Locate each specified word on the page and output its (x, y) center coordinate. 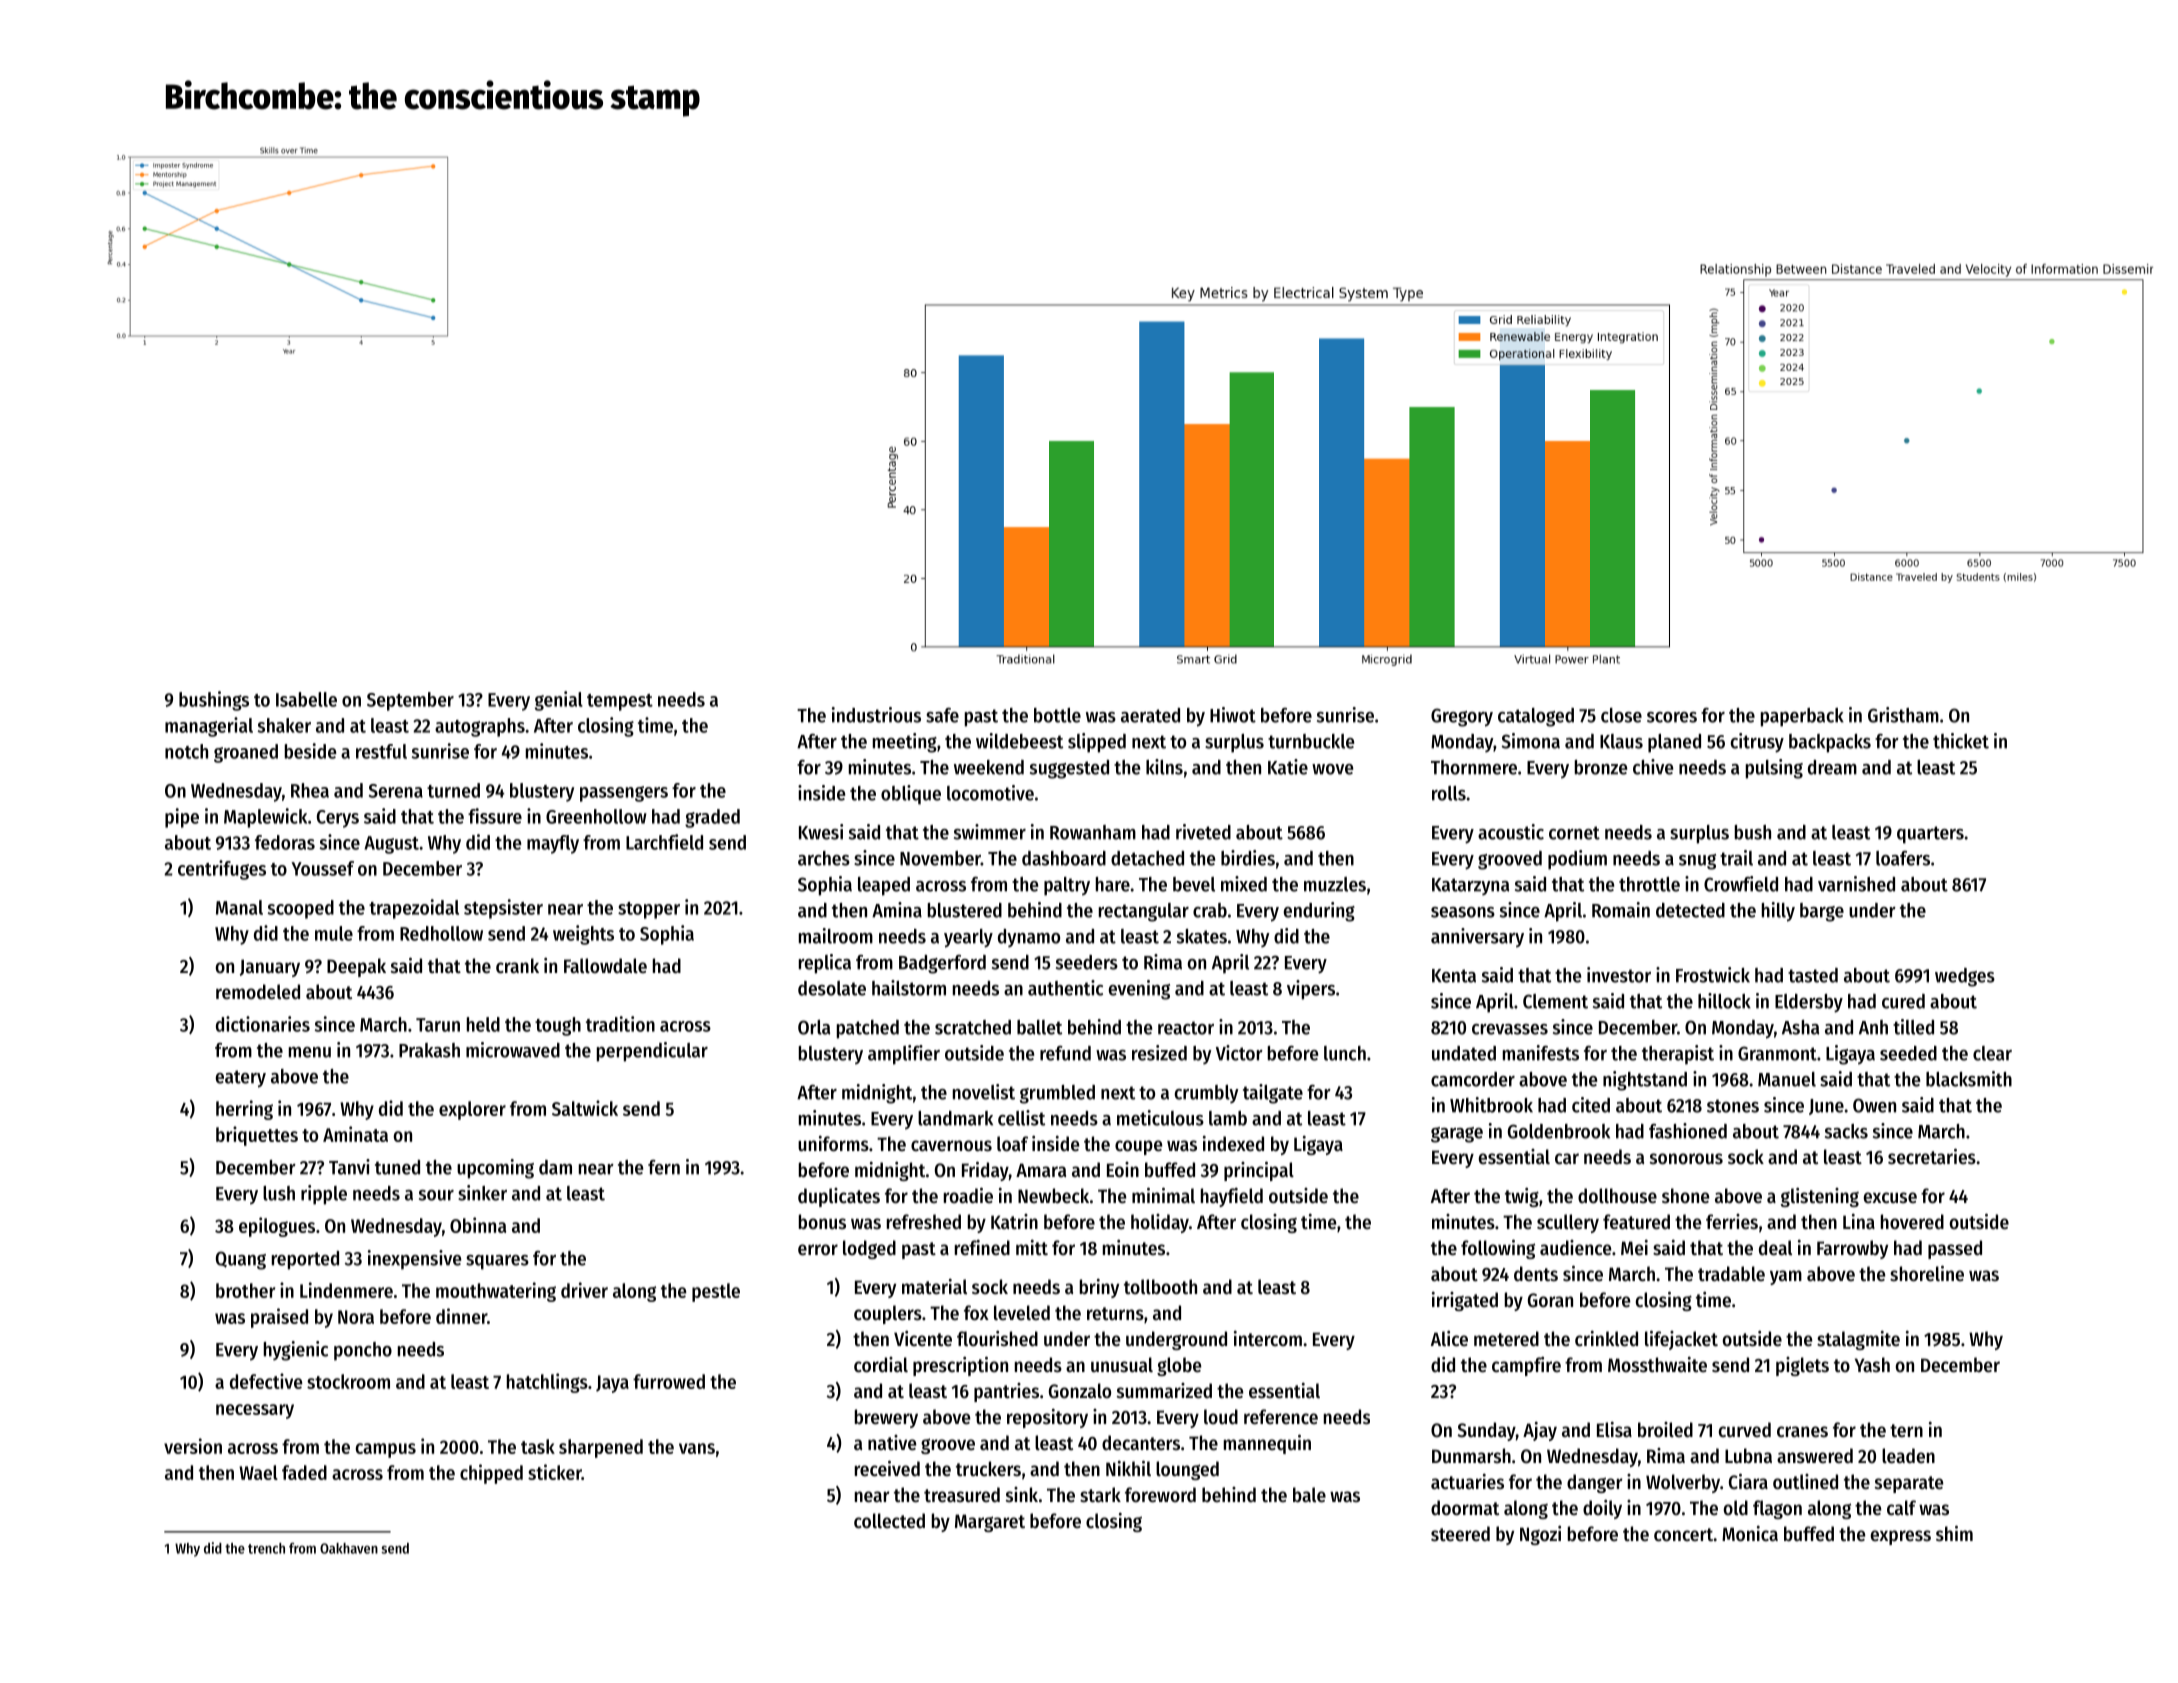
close (1621, 715)
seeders (1087, 962)
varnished (1856, 884)
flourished (997, 1339)
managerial (209, 727)
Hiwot (1233, 715)
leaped (884, 886)
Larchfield (664, 842)
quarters (1930, 835)
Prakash (429, 1050)
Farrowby (1852, 1249)
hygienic (296, 1351)
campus (386, 1450)
